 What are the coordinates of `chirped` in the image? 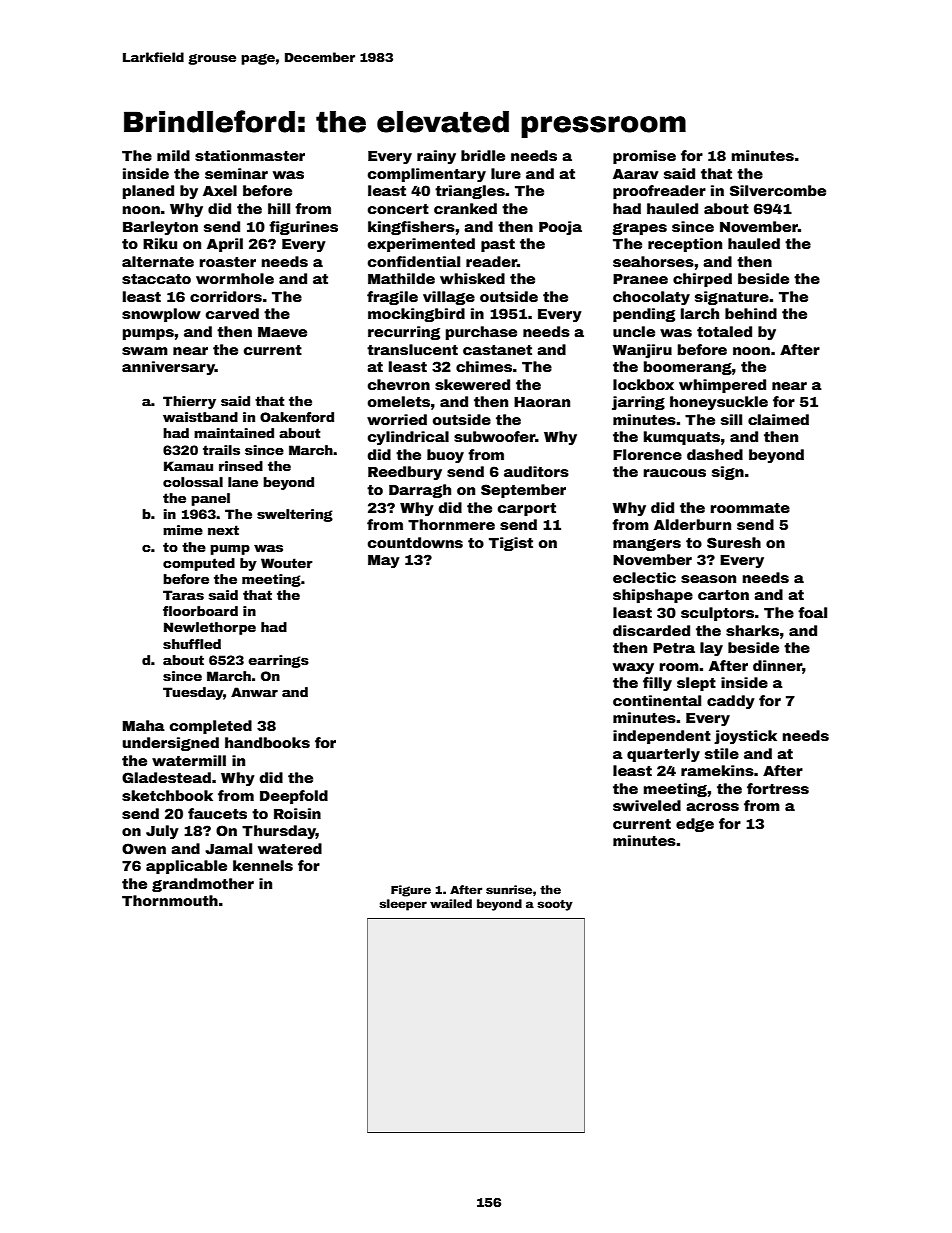 It's located at (702, 280).
